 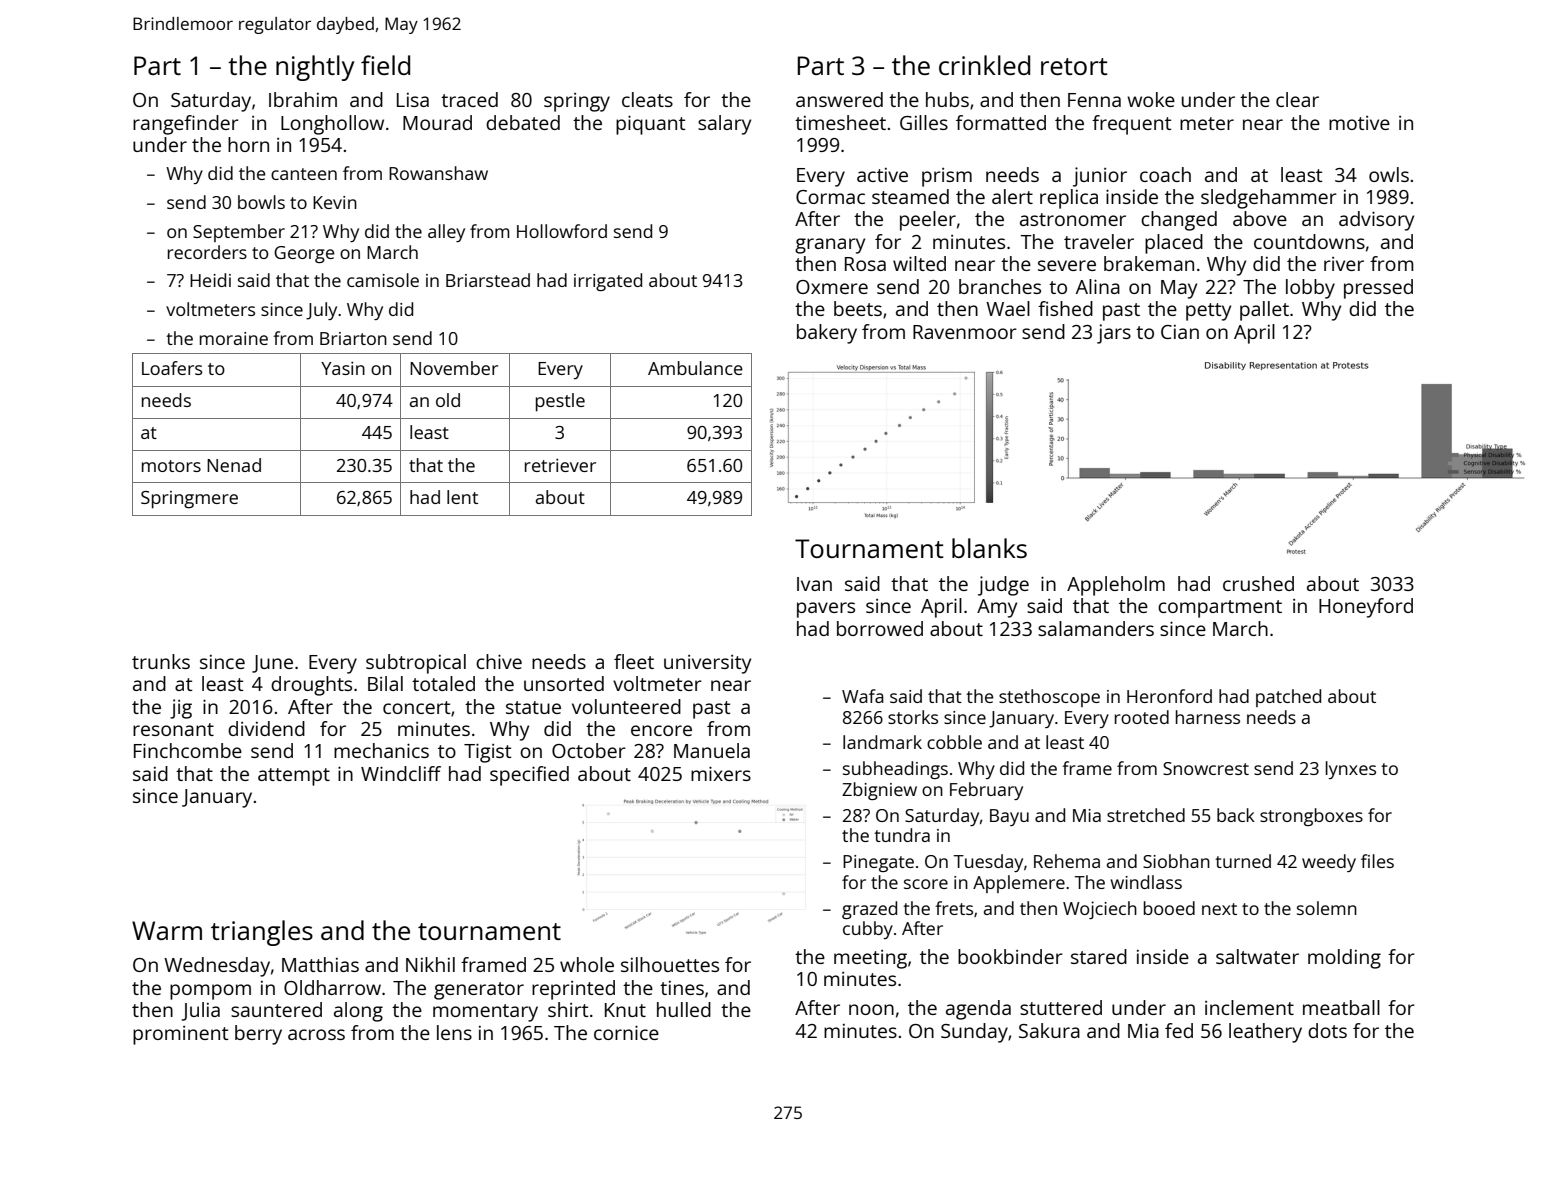 What do you see at coordinates (895, 770) in the screenshot?
I see `subheadings` at bounding box center [895, 770].
